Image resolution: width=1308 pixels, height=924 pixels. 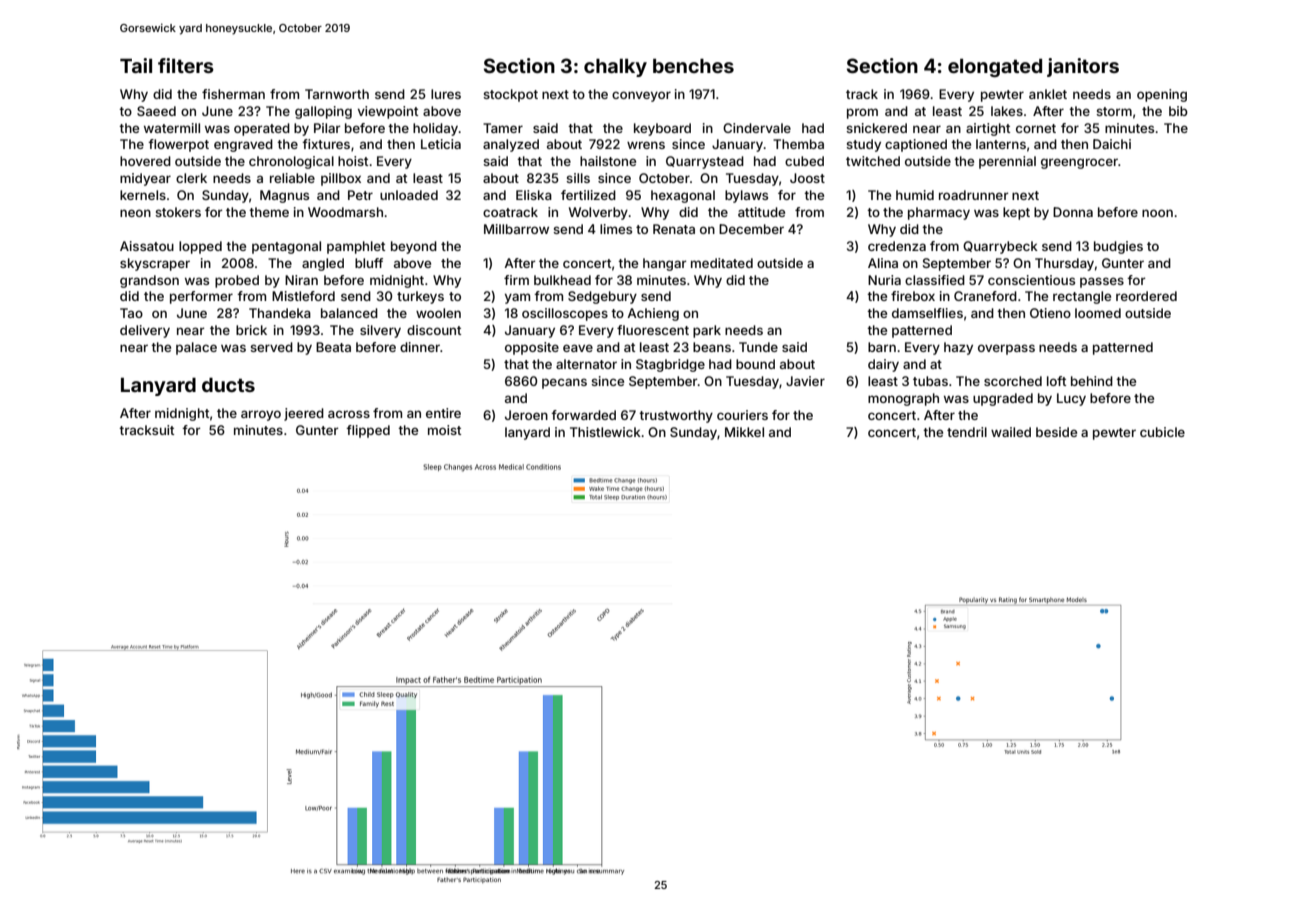 I want to click on couriers, so click(x=742, y=415).
